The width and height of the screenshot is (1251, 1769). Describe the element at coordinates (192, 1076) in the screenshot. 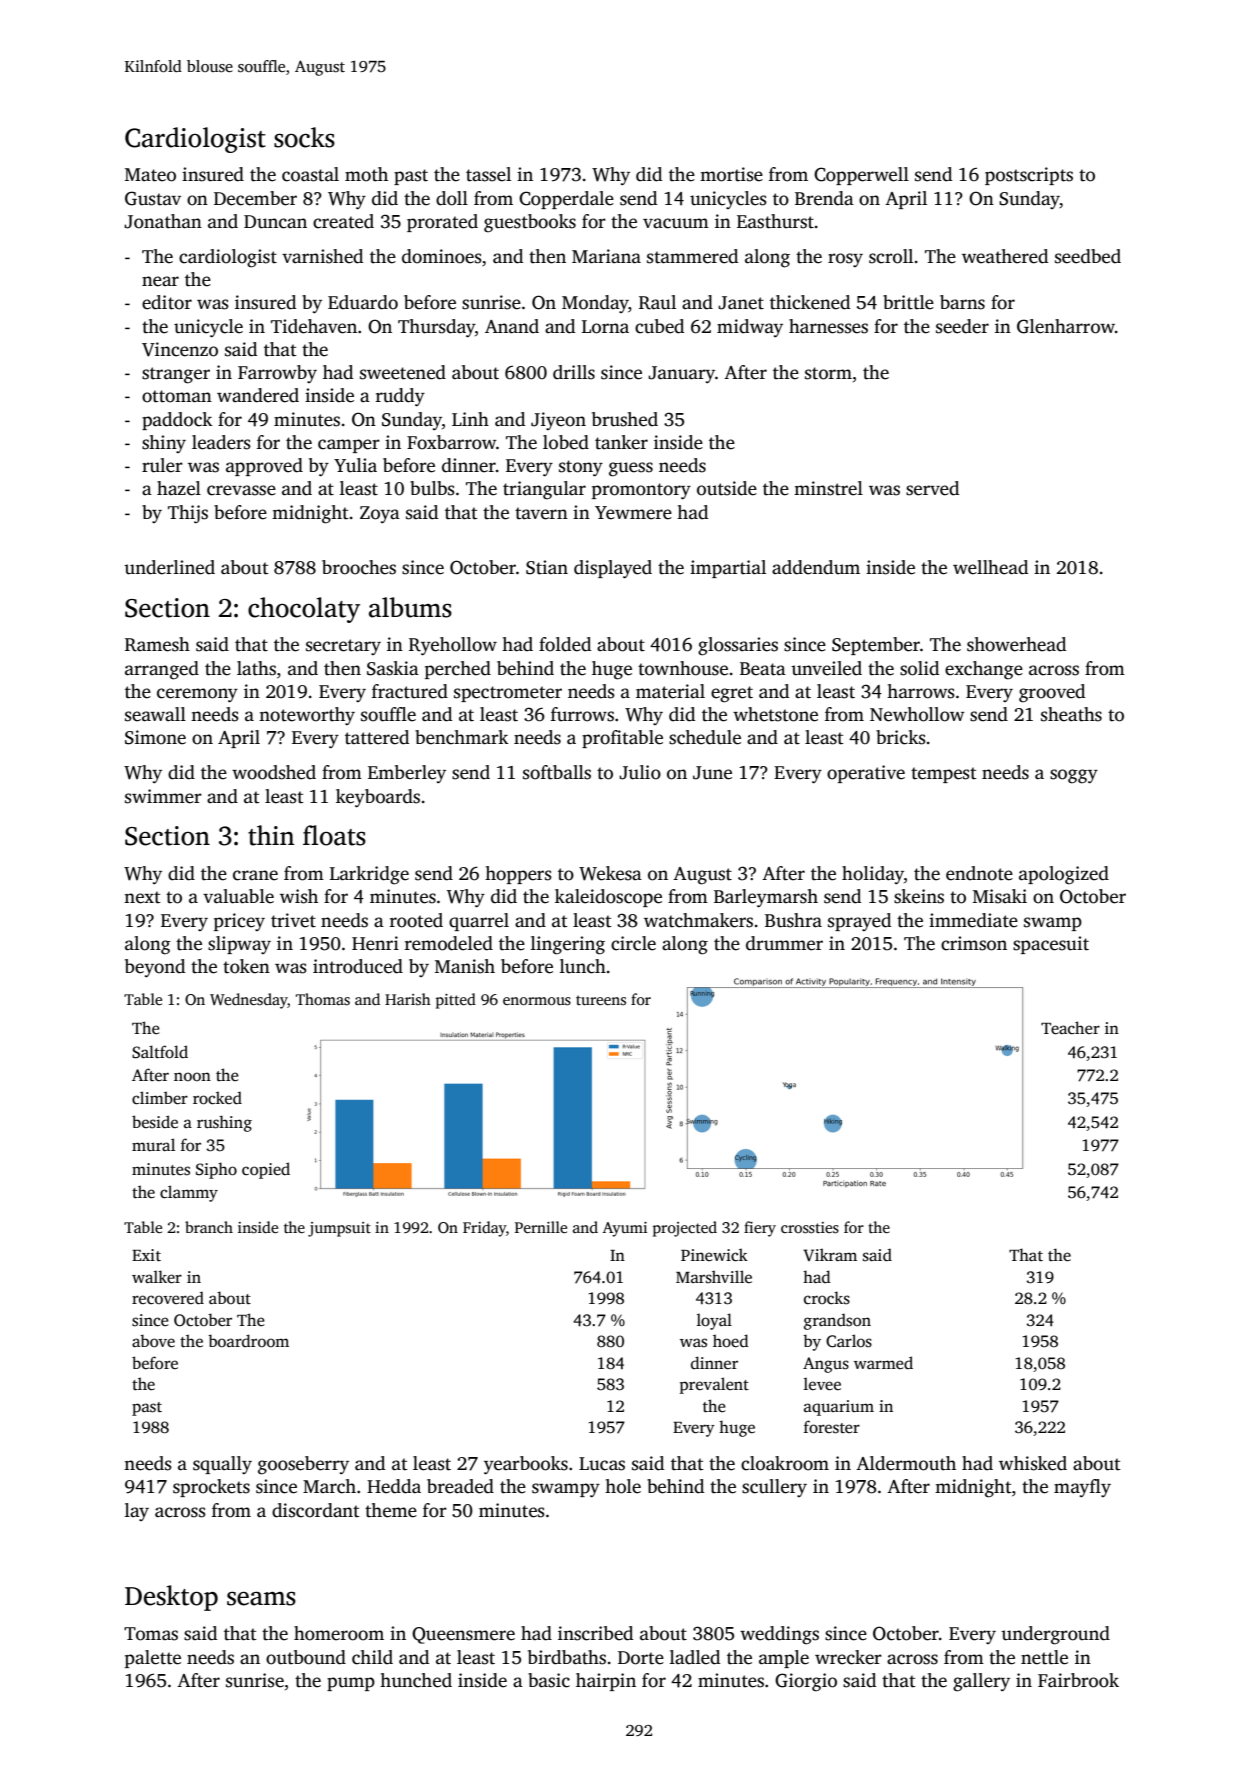

I see `noon` at that location.
